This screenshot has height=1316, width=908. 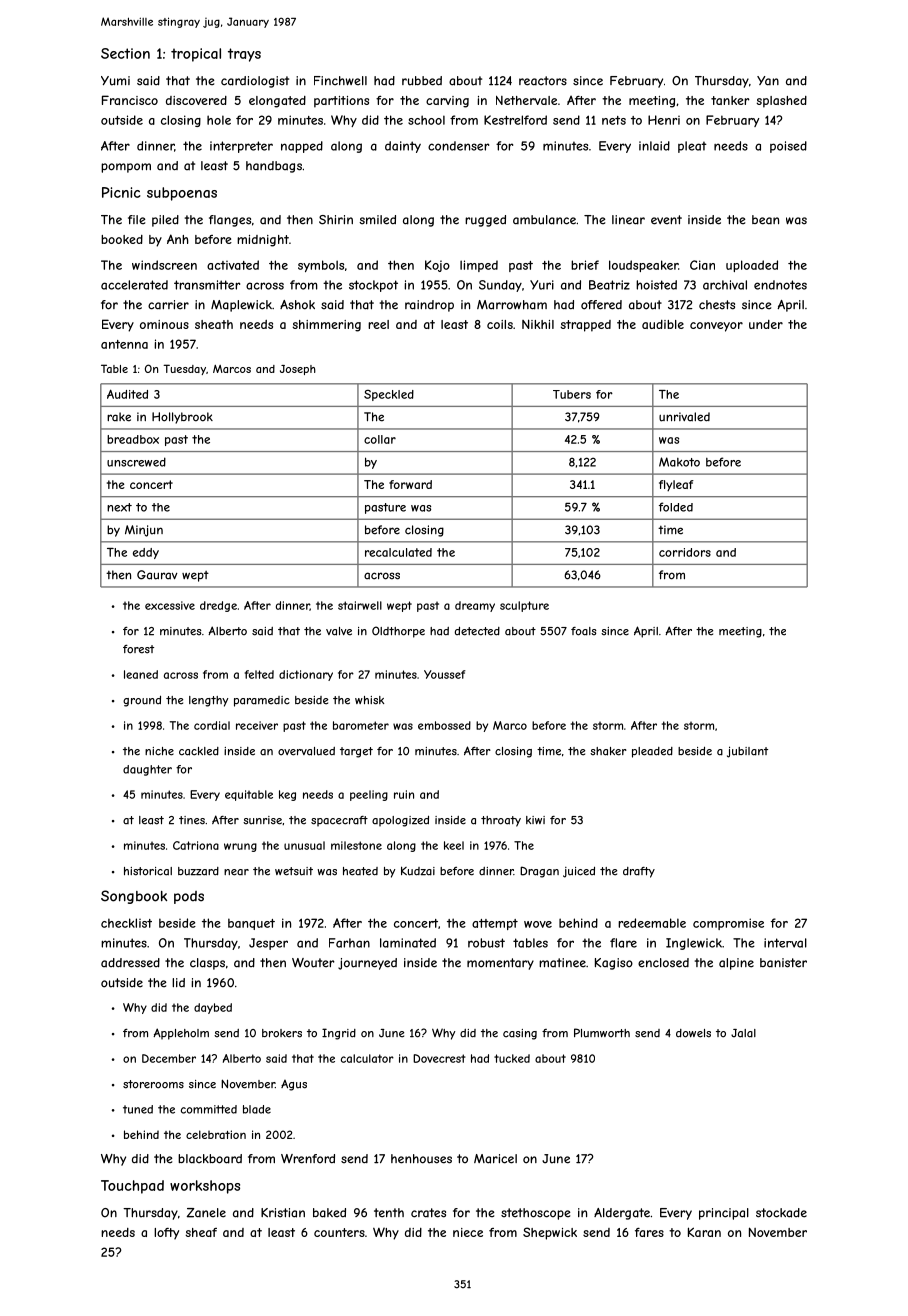 What do you see at coordinates (768, 81) in the screenshot?
I see `Yan` at bounding box center [768, 81].
